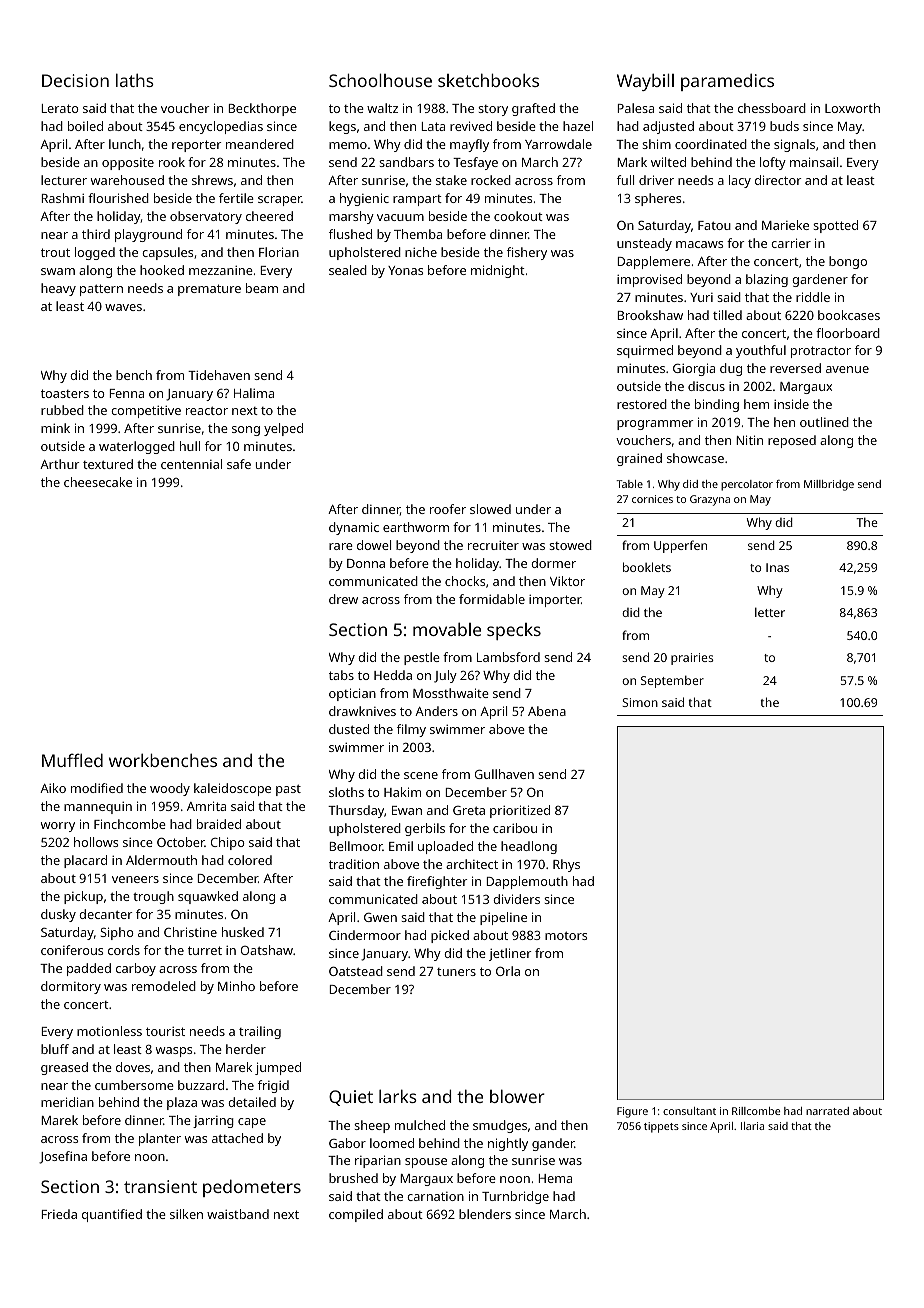 The height and width of the image is (1308, 924). Describe the element at coordinates (58, 915) in the image. I see `dusky` at that location.
